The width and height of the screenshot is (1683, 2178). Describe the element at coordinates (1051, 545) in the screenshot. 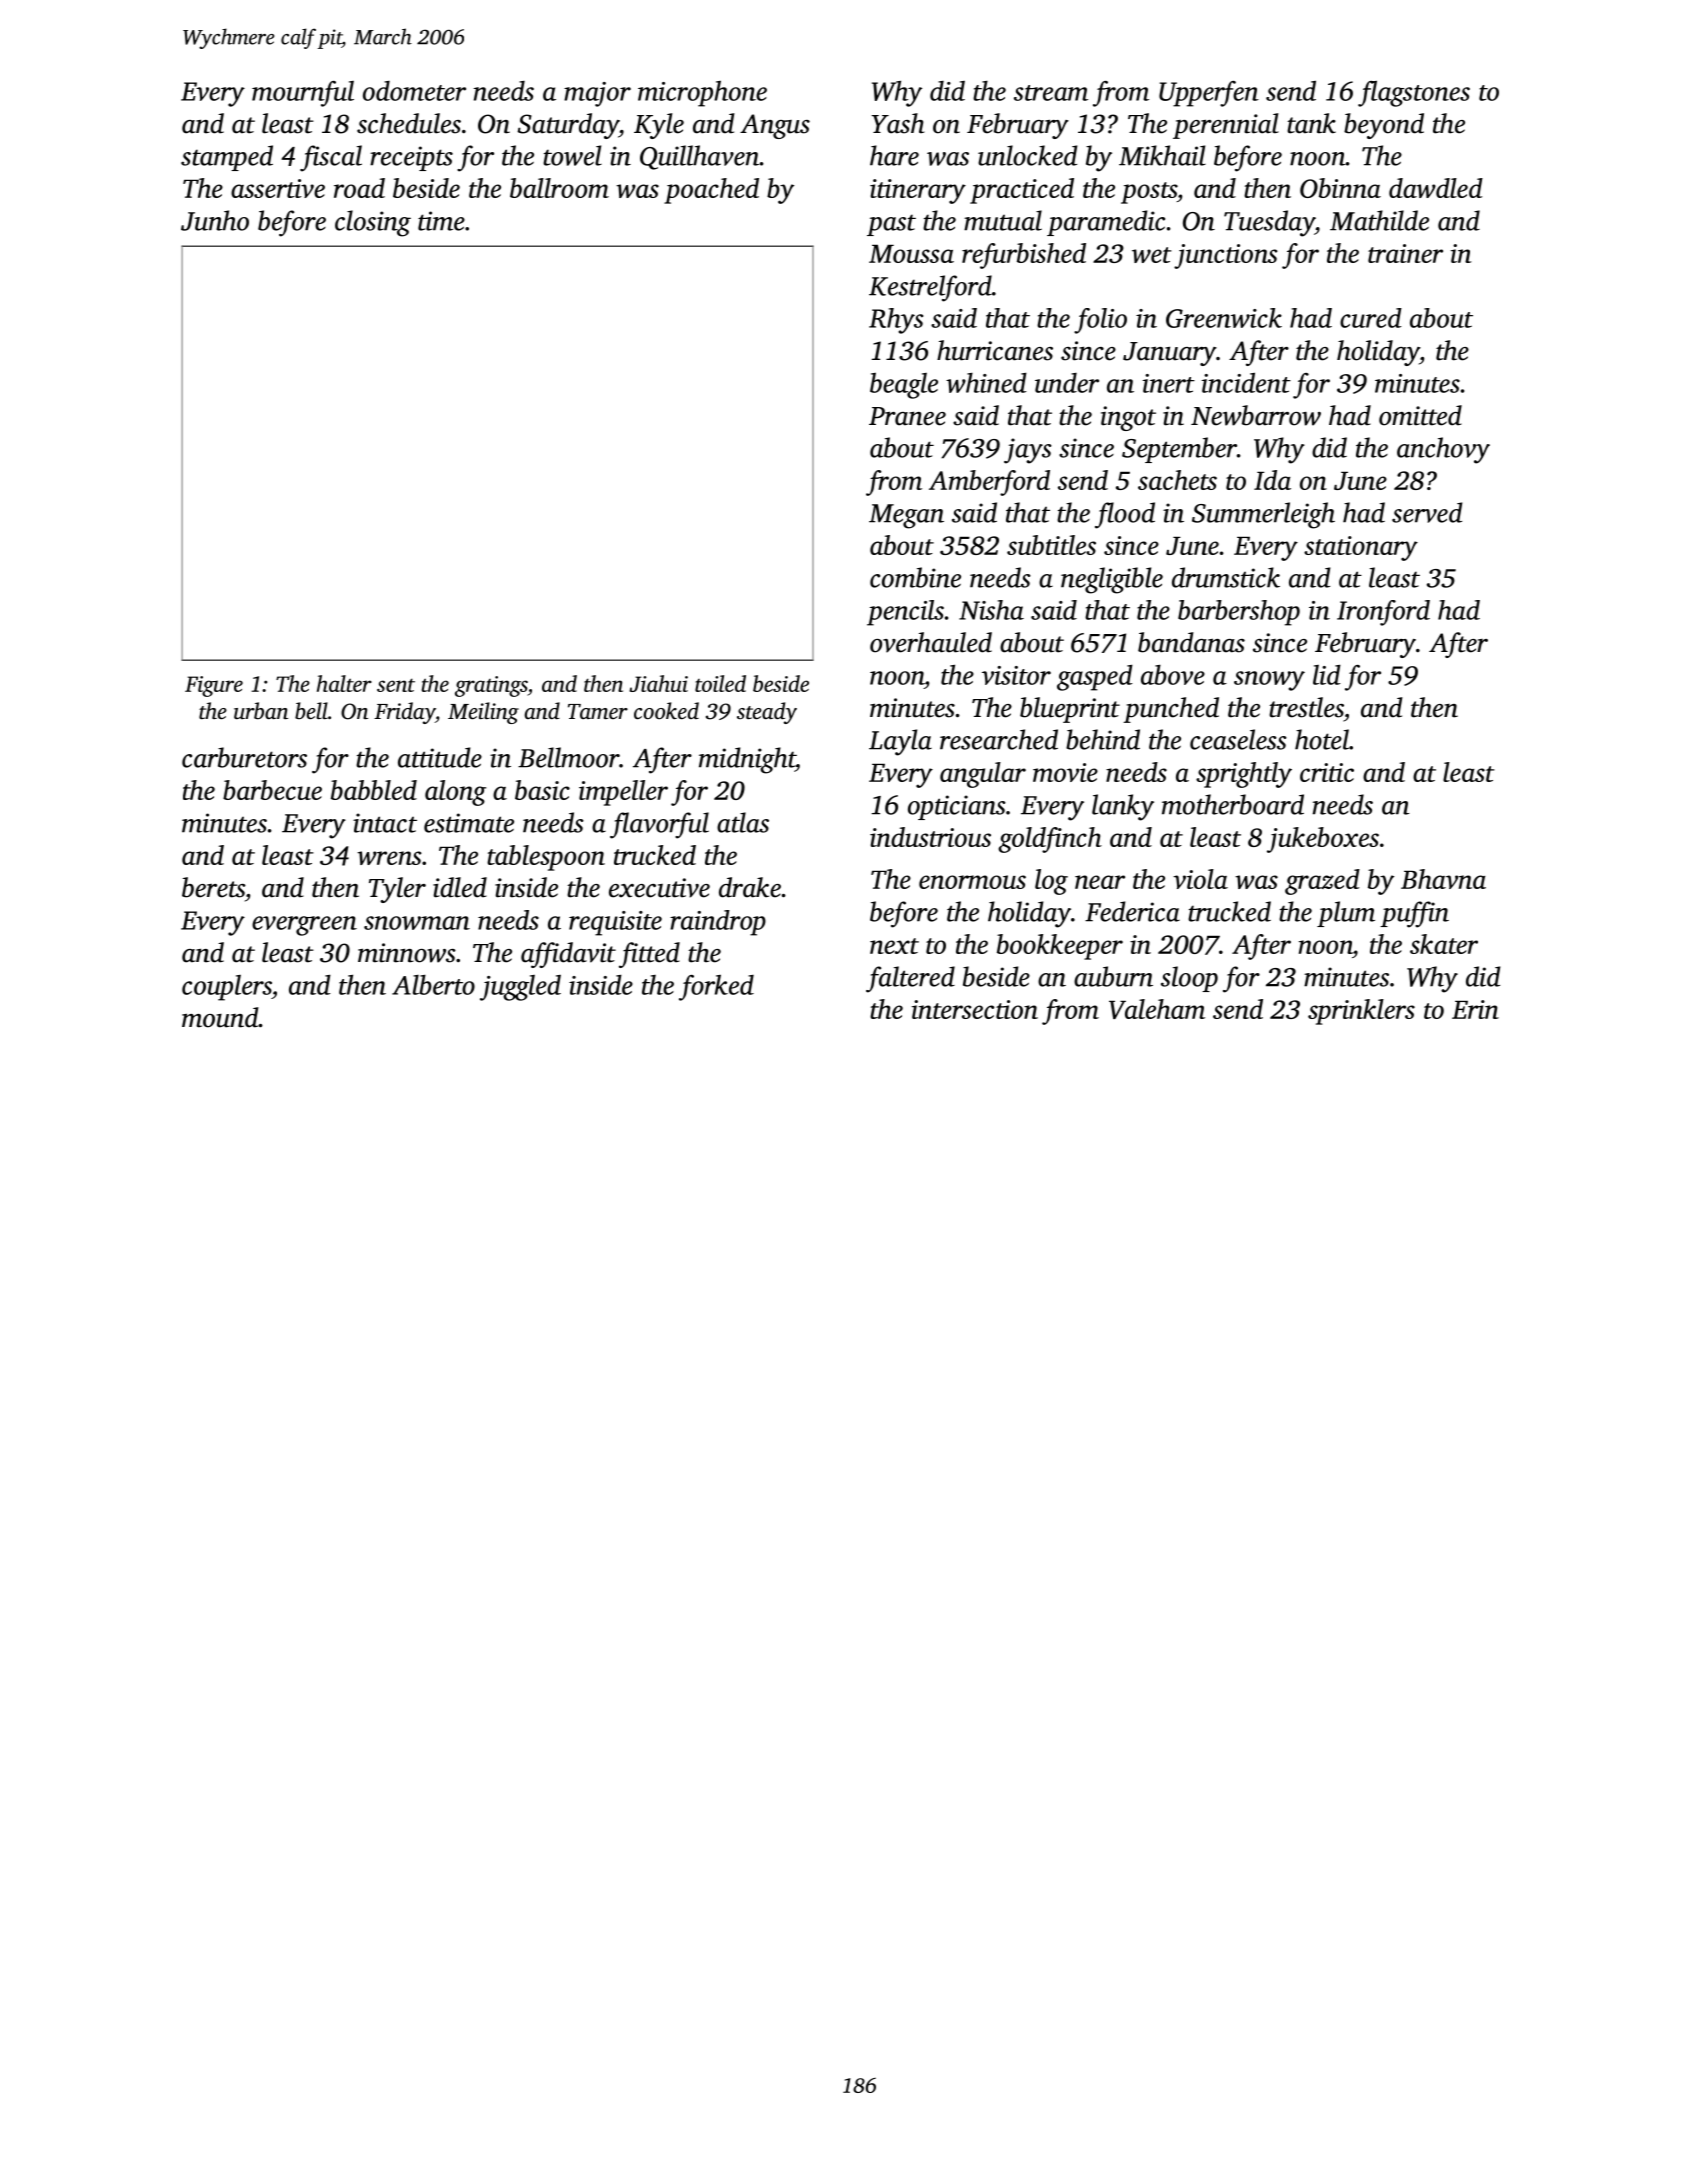

I see `subtitles` at that location.
